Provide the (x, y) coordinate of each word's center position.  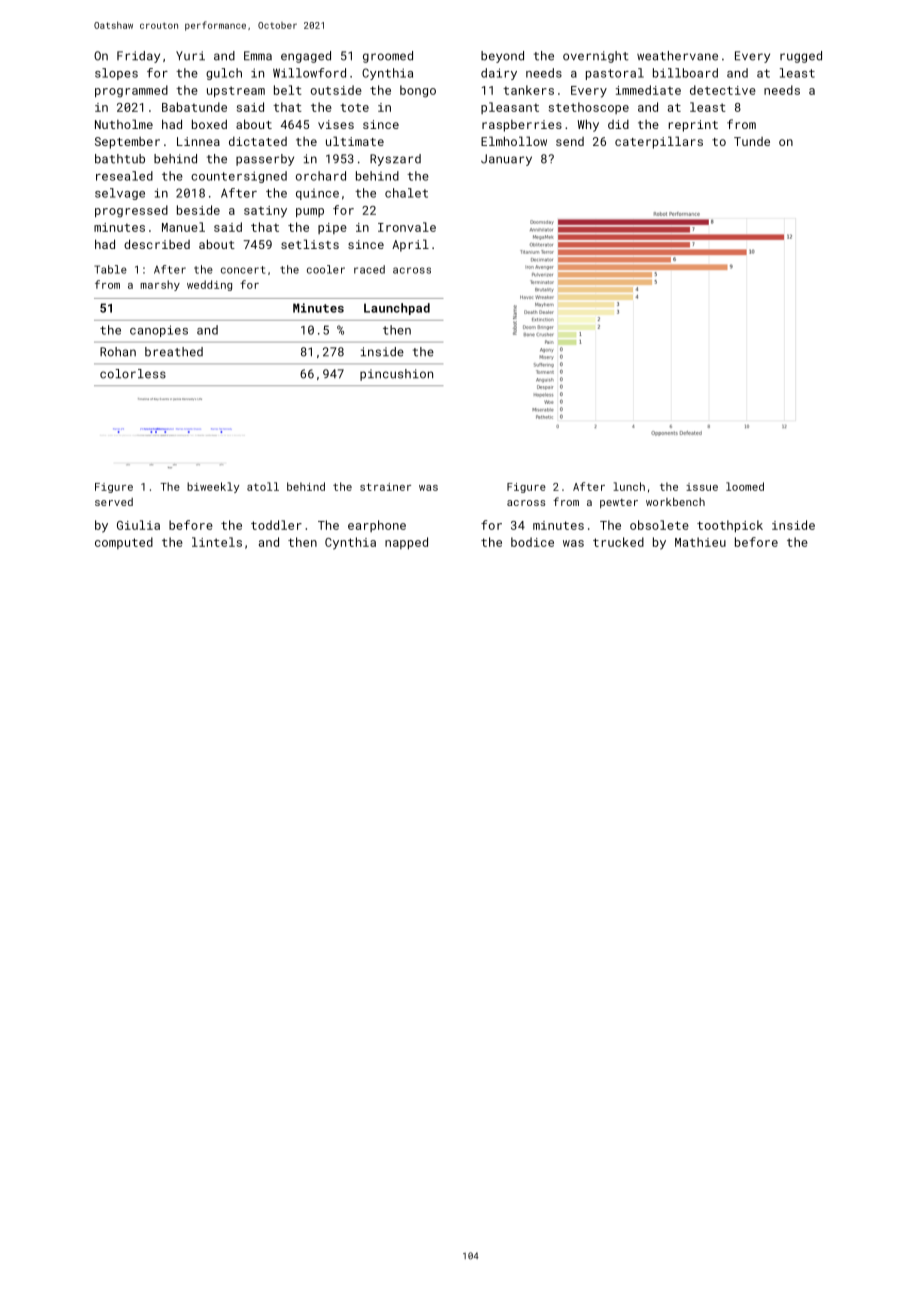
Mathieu (700, 542)
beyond (502, 57)
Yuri (190, 56)
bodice (532, 542)
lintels (217, 542)
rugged (801, 57)
